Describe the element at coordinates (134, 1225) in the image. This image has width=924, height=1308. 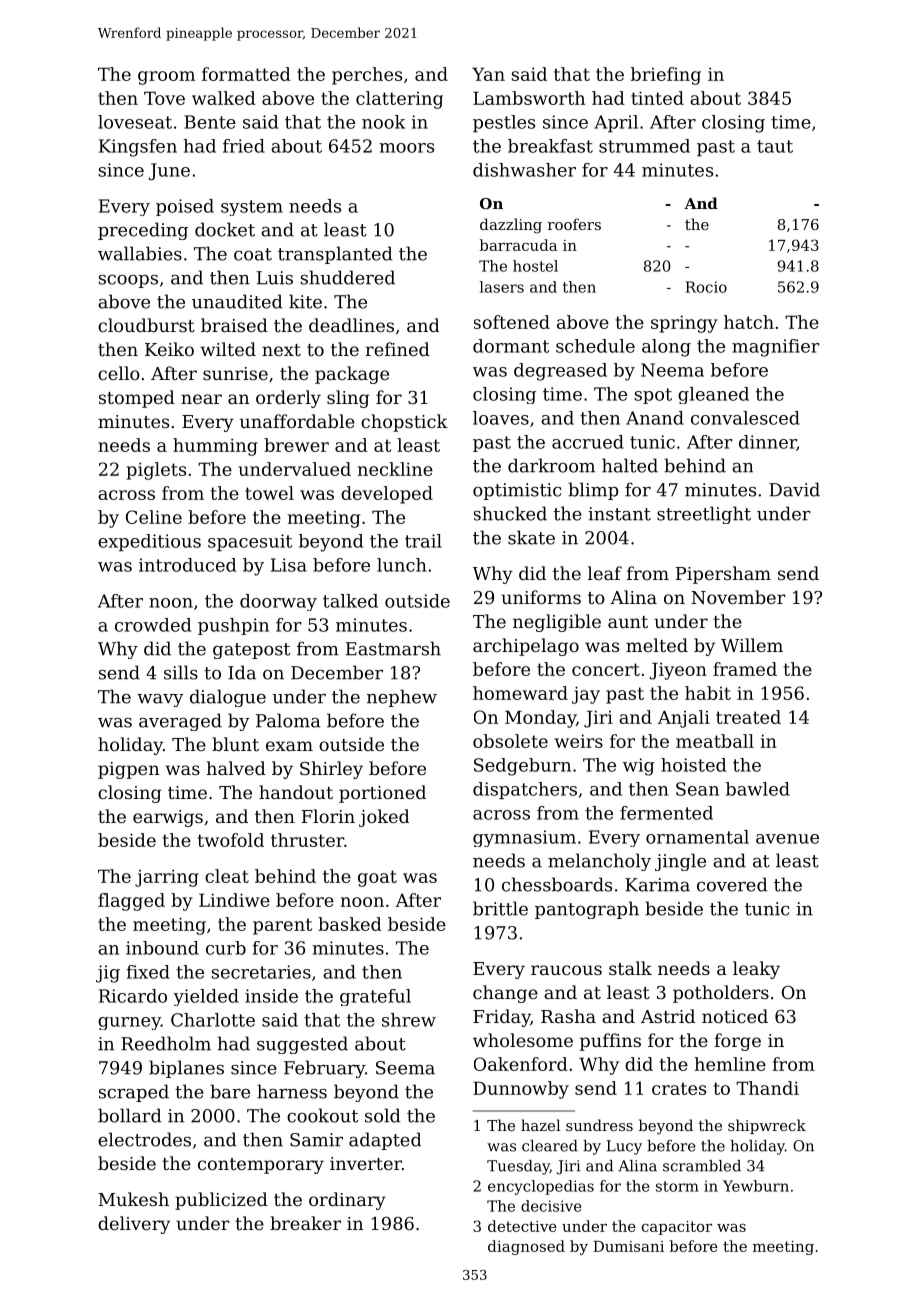
I see `delivery` at that location.
